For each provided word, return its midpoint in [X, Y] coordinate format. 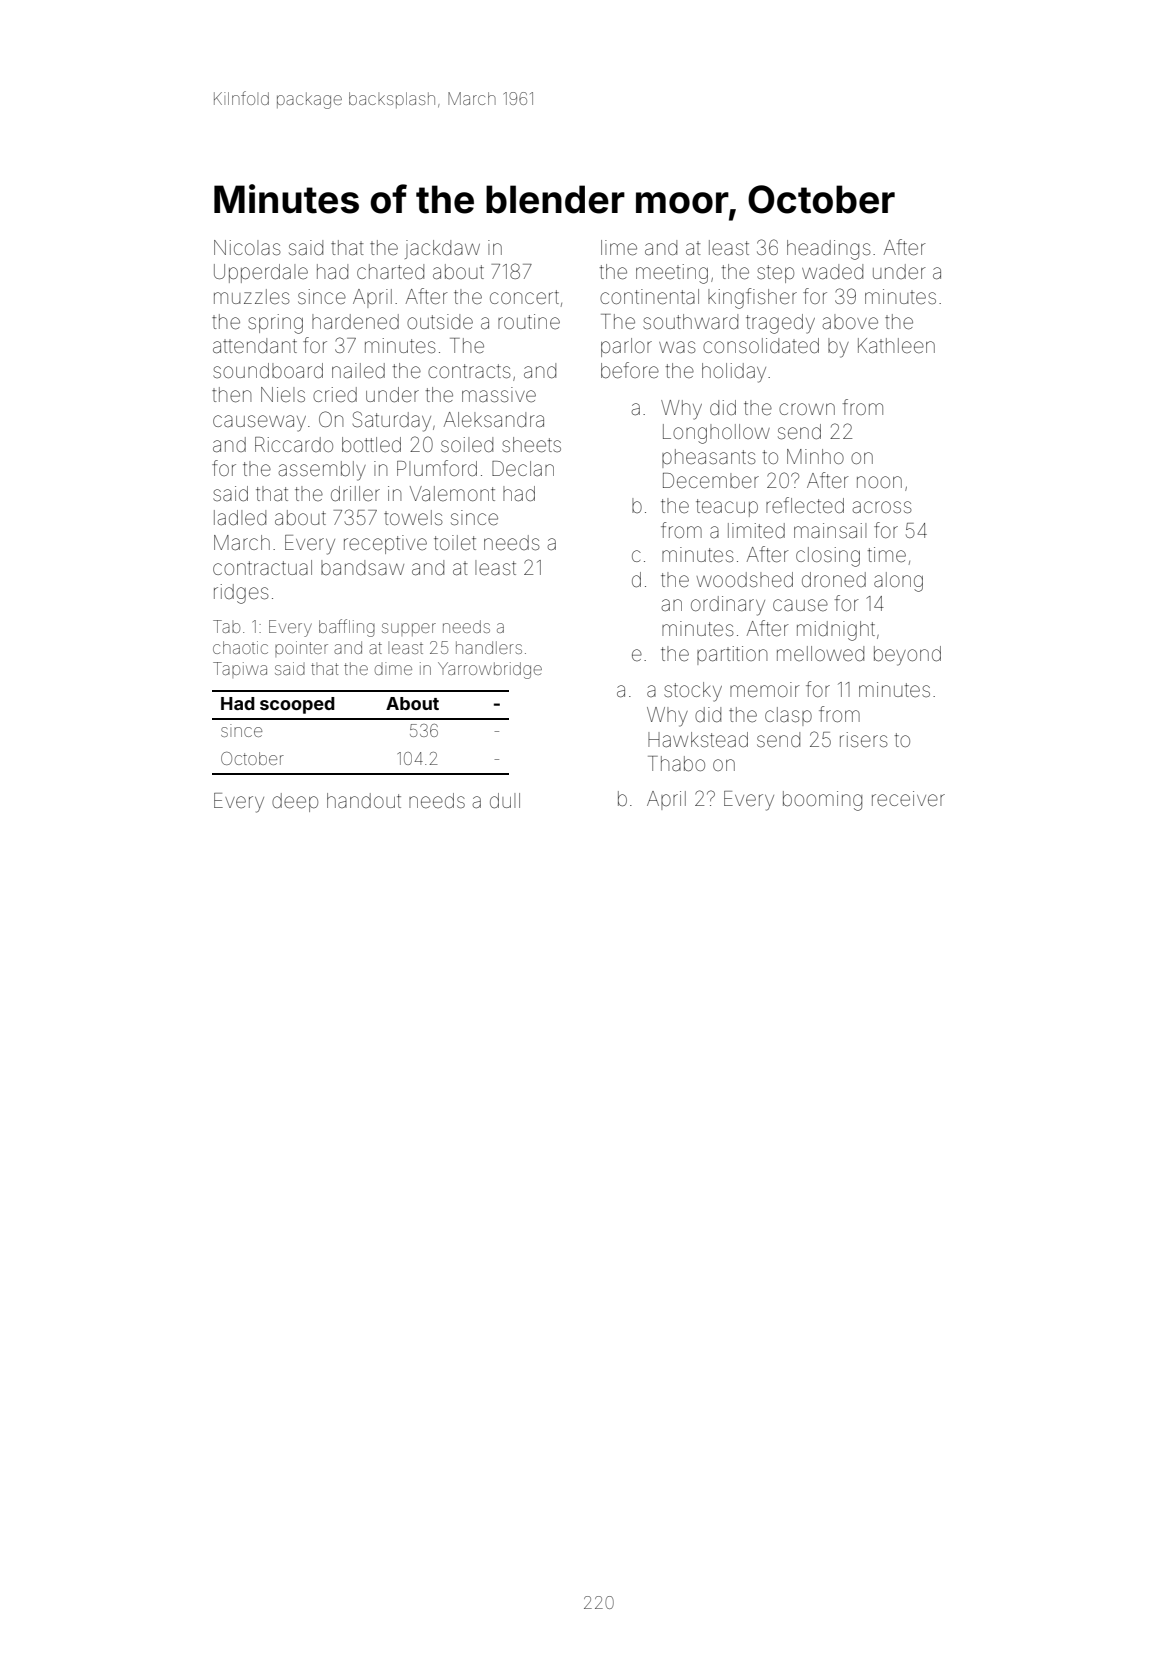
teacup [727, 508]
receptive [385, 544]
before [630, 370]
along [898, 582]
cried [335, 394]
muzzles [252, 297]
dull [505, 800]
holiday [734, 373]
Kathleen [896, 345]
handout [364, 800]
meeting [672, 274]
